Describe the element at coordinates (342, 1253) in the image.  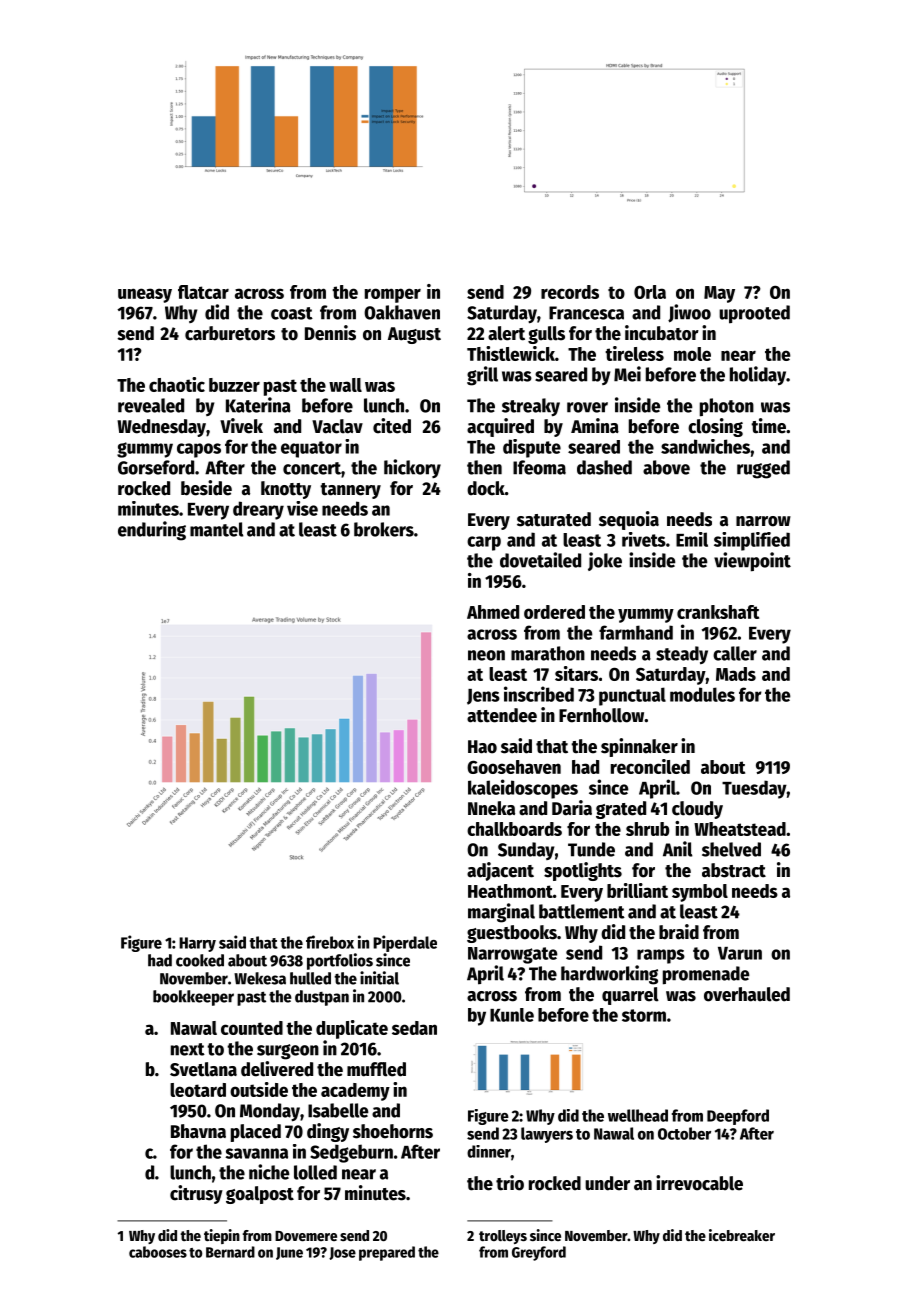
I see `Jose` at that location.
